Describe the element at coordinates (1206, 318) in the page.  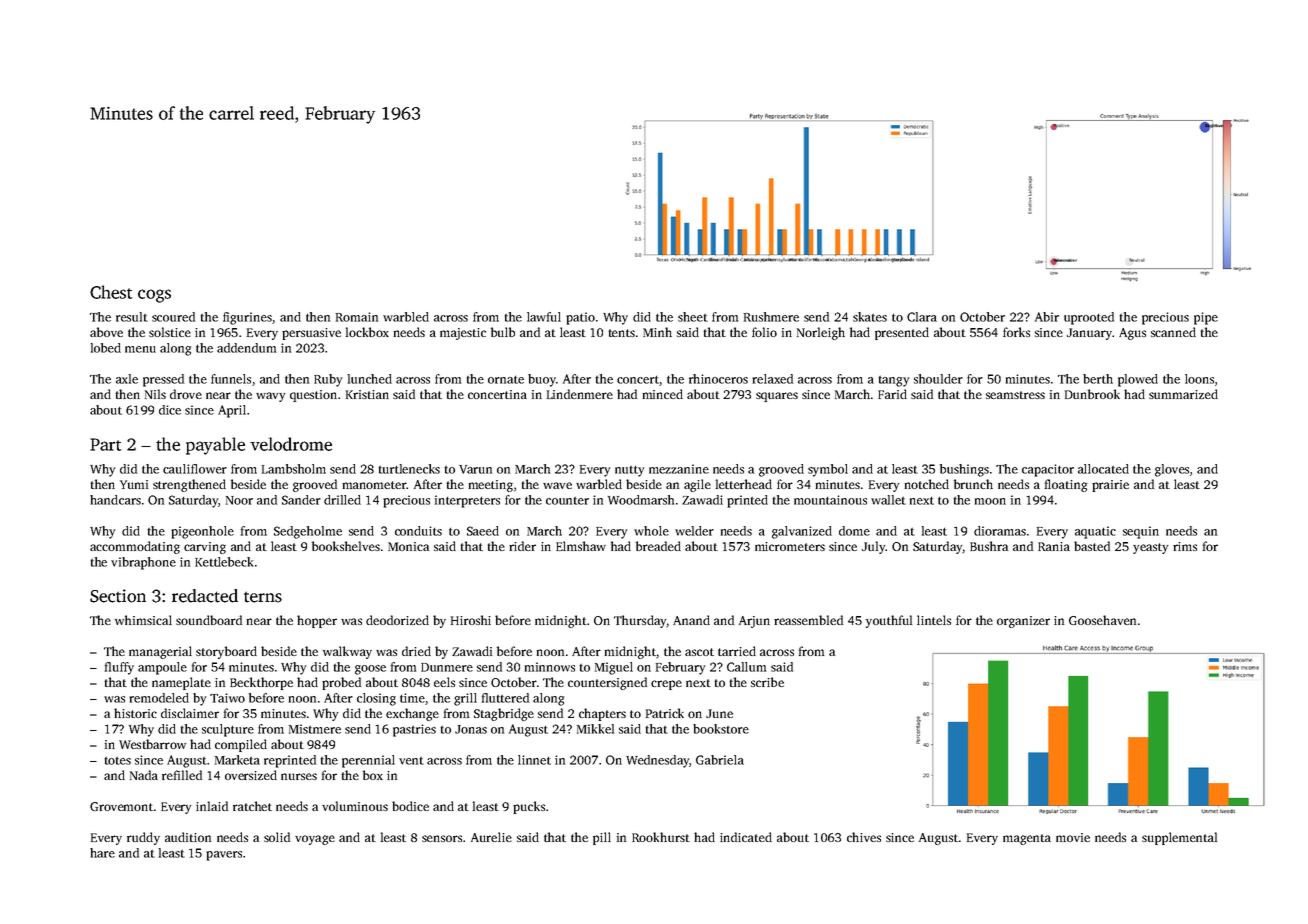
I see `pipe` at that location.
